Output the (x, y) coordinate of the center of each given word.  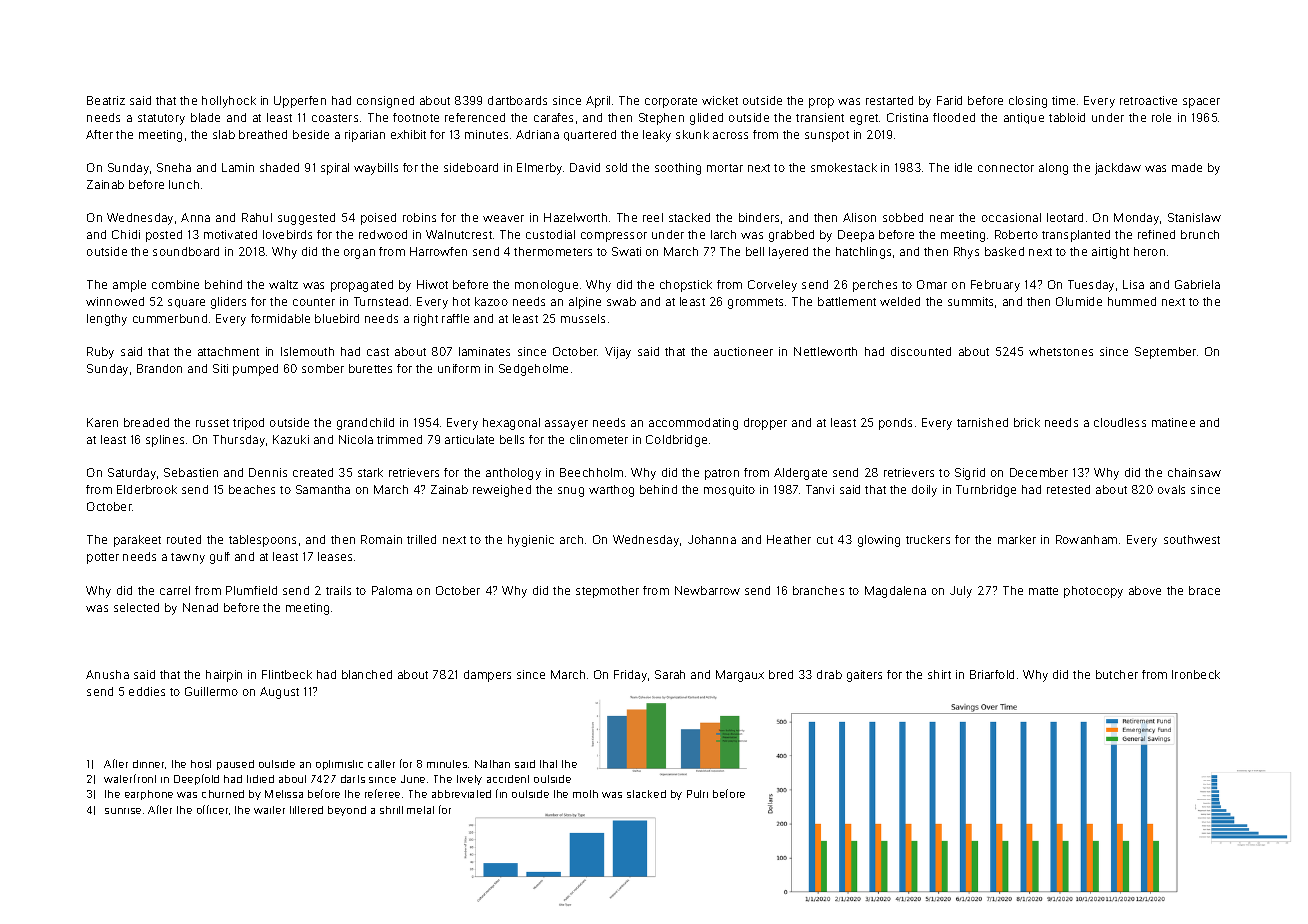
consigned (385, 102)
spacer (1201, 103)
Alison (859, 217)
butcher (1117, 674)
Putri (697, 794)
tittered (306, 810)
